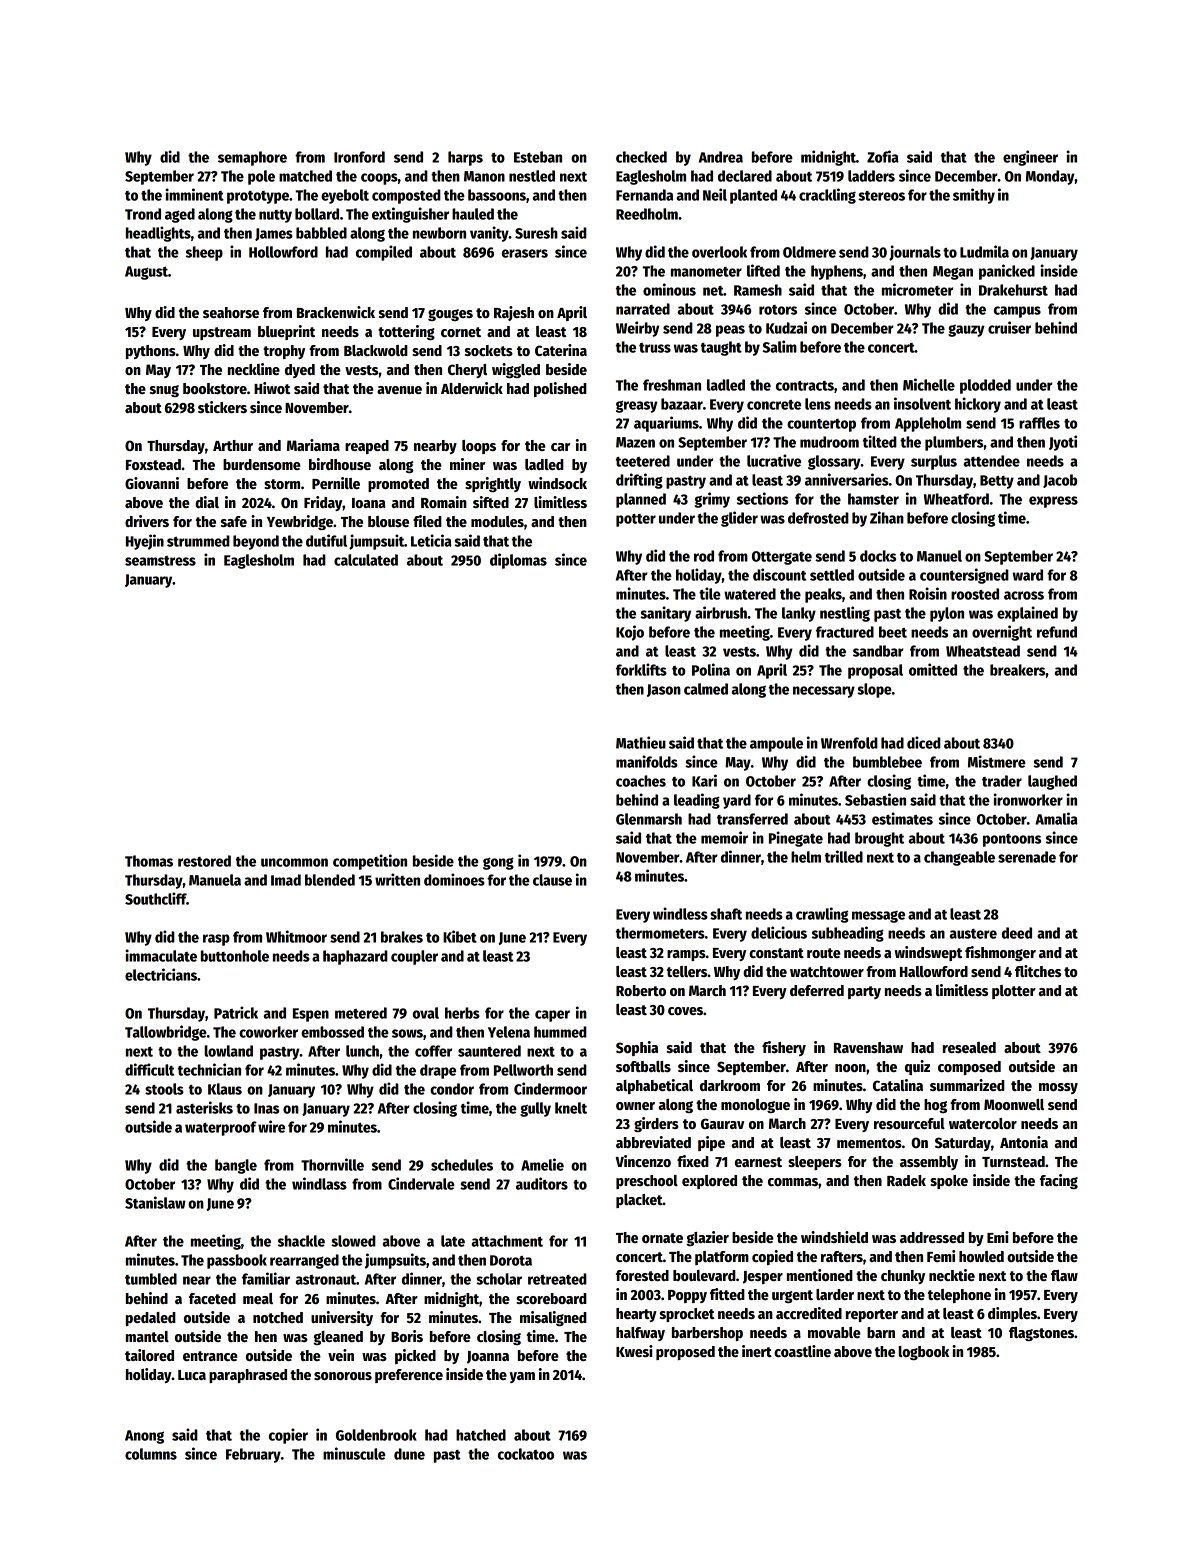 Image resolution: width=1203 pixels, height=1556 pixels. Describe the element at coordinates (637, 1048) in the screenshot. I see `Sophia` at that location.
